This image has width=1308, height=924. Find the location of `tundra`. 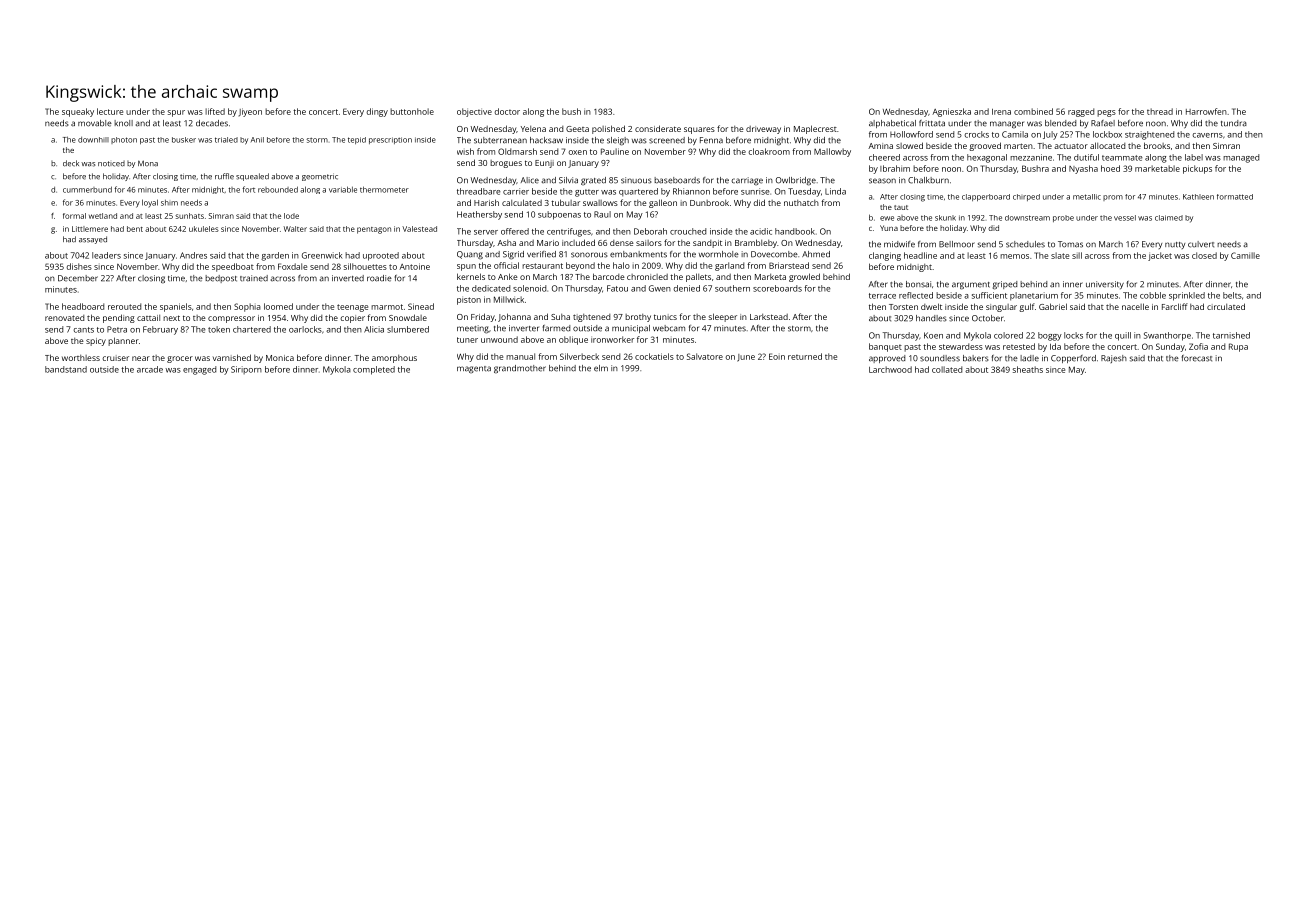

tundra is located at coordinates (1234, 123).
